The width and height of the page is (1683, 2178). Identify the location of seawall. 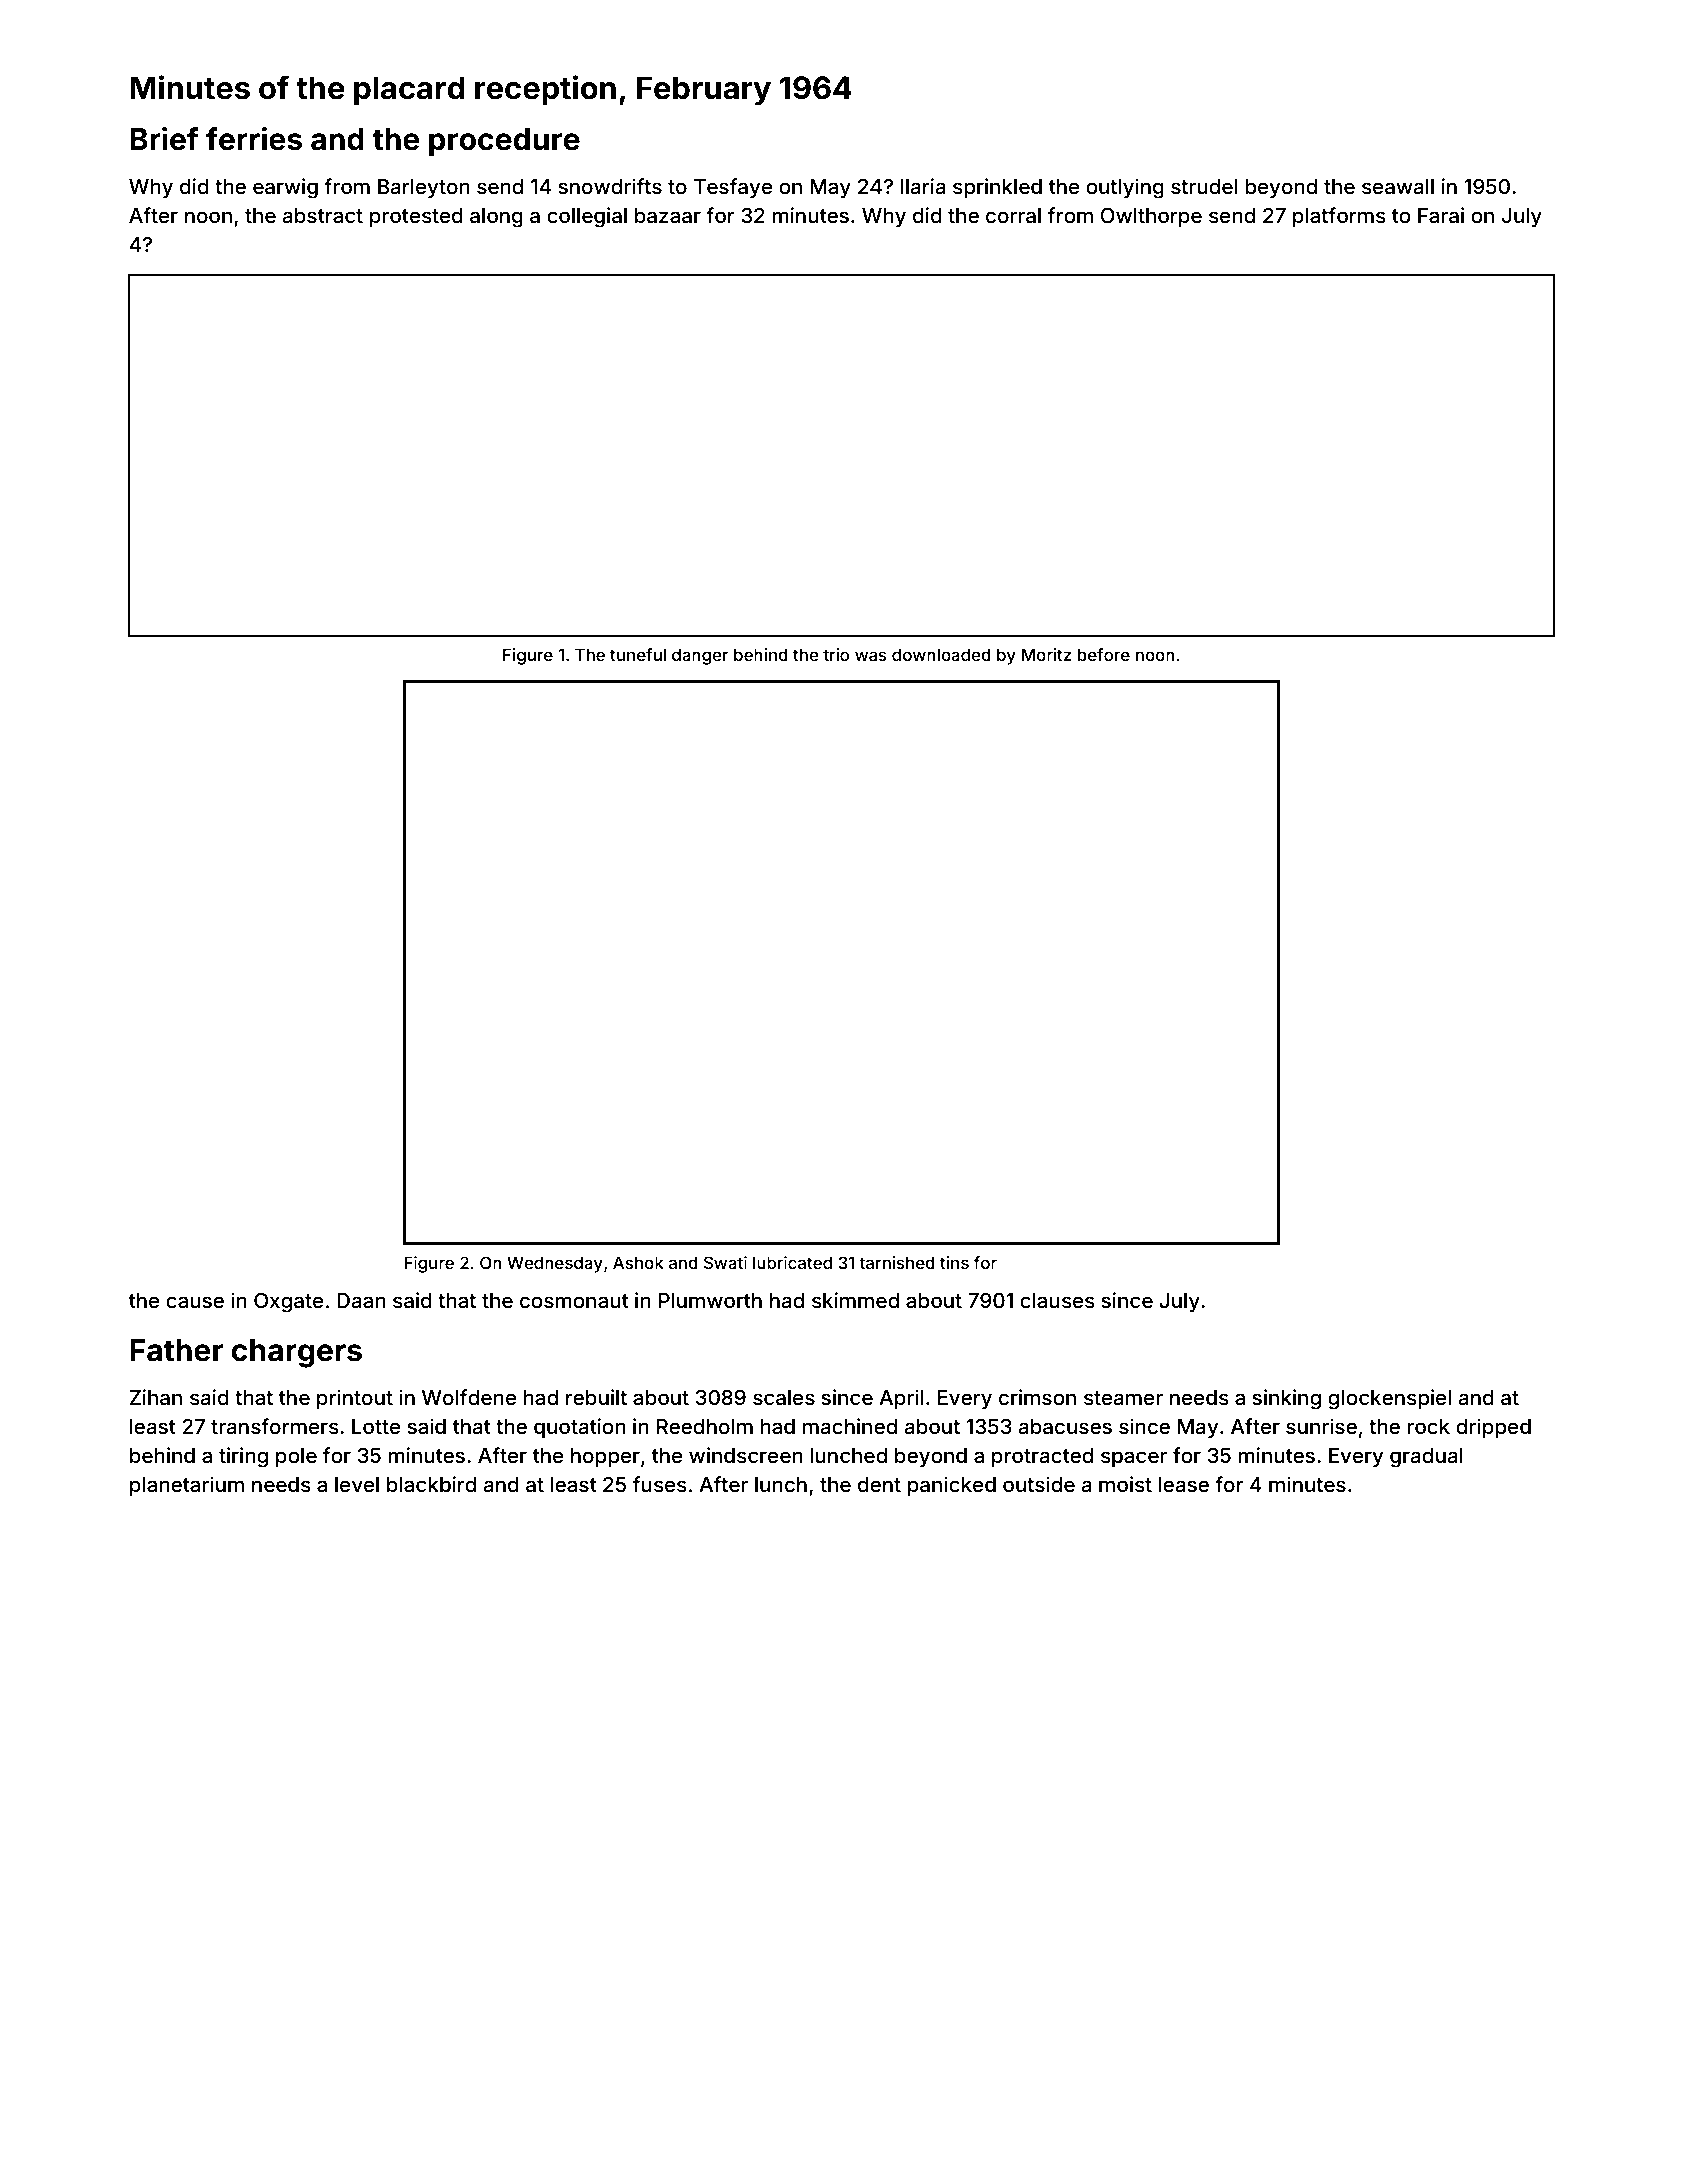
(1398, 186).
